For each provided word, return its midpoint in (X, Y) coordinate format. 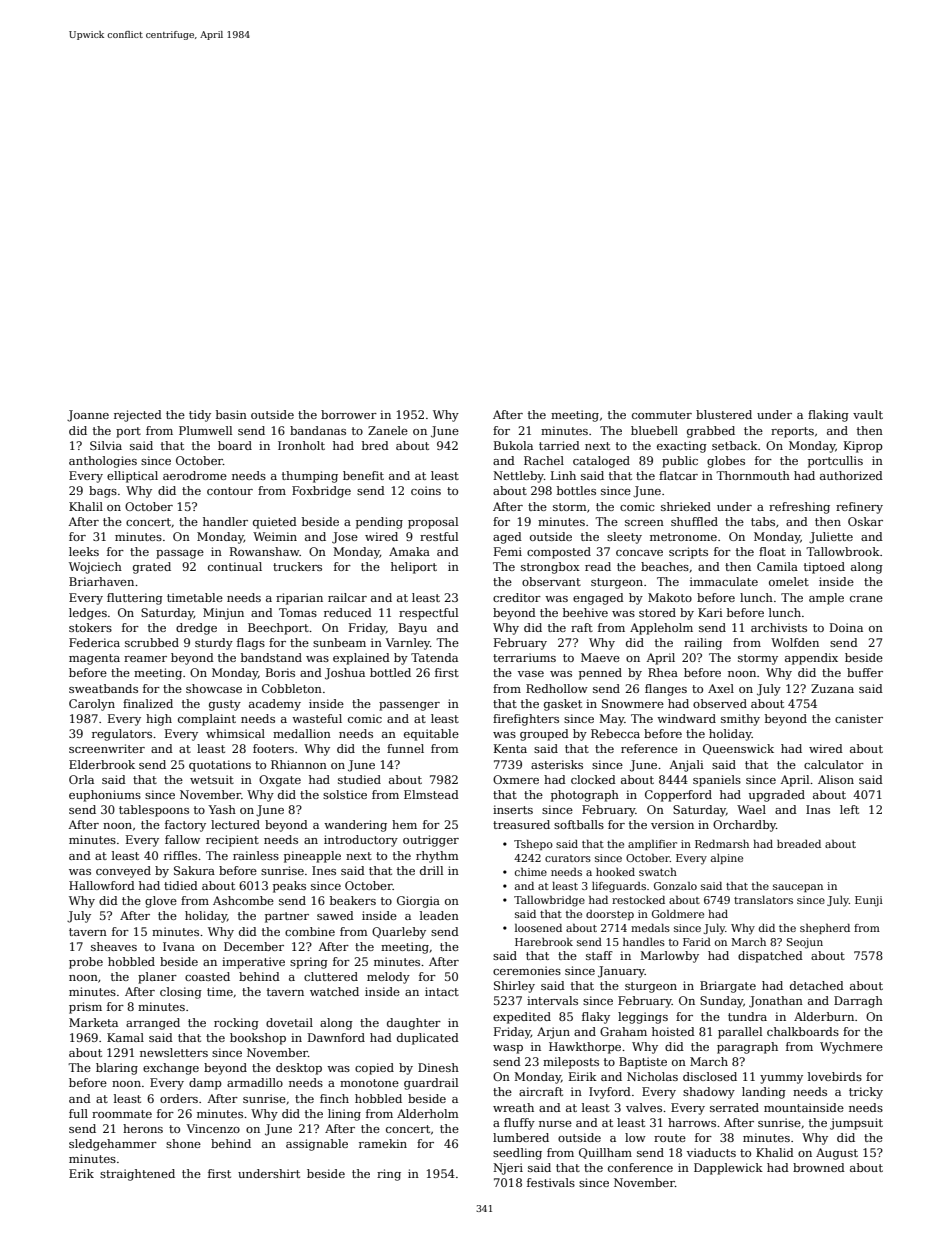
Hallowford (102, 885)
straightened (137, 1175)
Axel (721, 688)
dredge (196, 629)
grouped (544, 735)
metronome (683, 537)
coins (426, 490)
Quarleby (399, 933)
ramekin (383, 1143)
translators (763, 900)
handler (225, 521)
